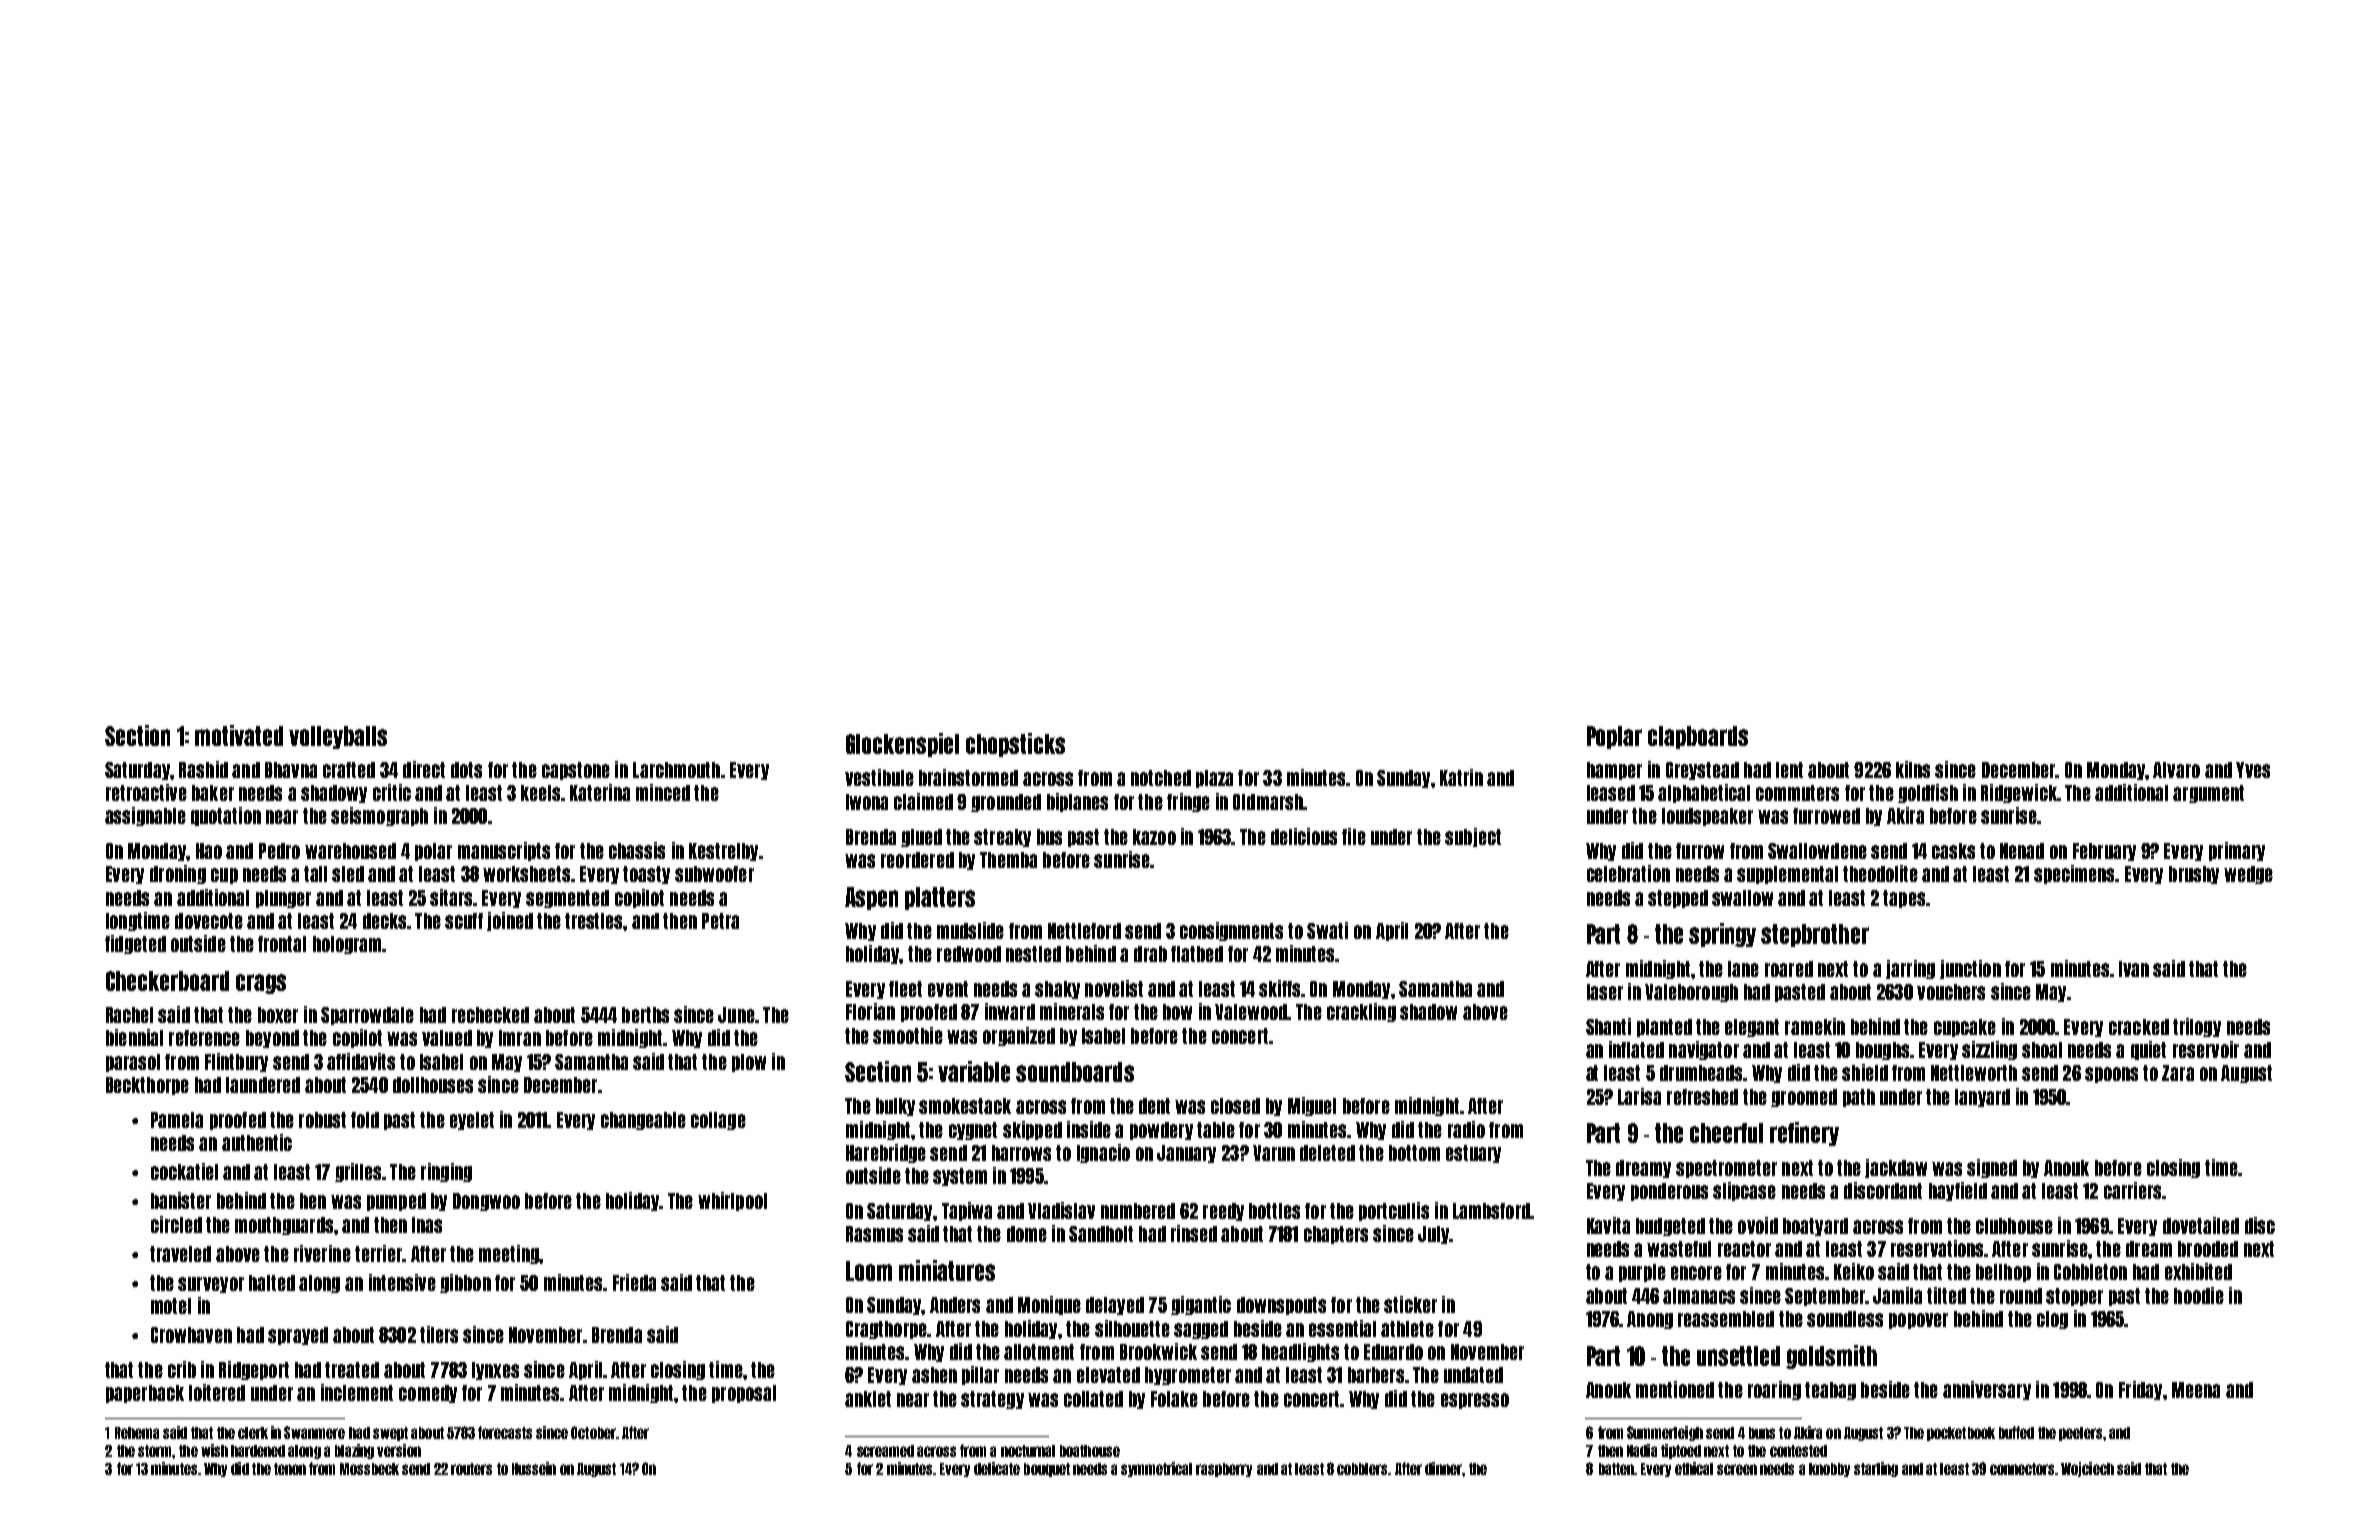 The height and width of the screenshot is (1540, 2380). I want to click on cobblers, so click(1362, 1469).
